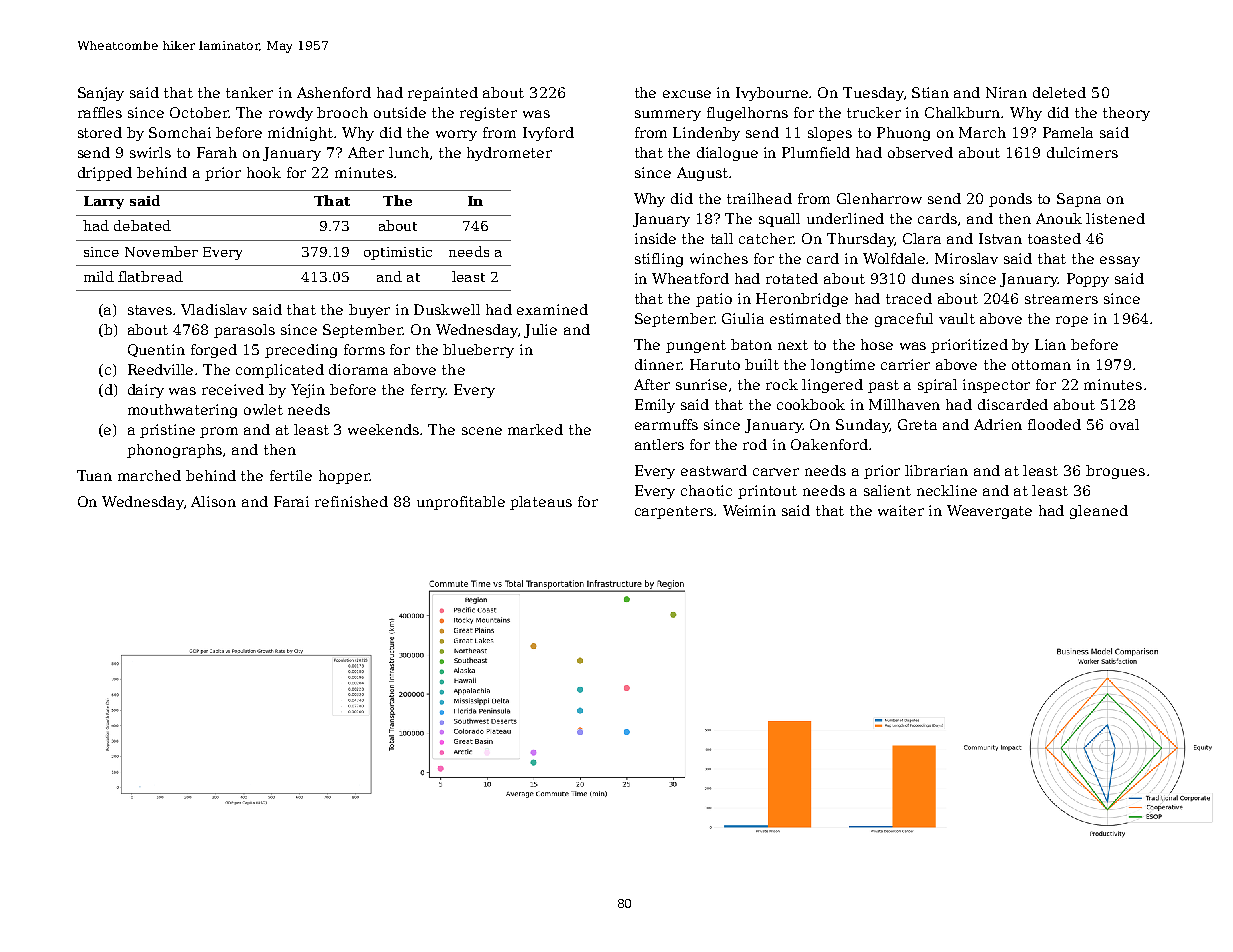  What do you see at coordinates (249, 92) in the document?
I see `tanker` at bounding box center [249, 92].
